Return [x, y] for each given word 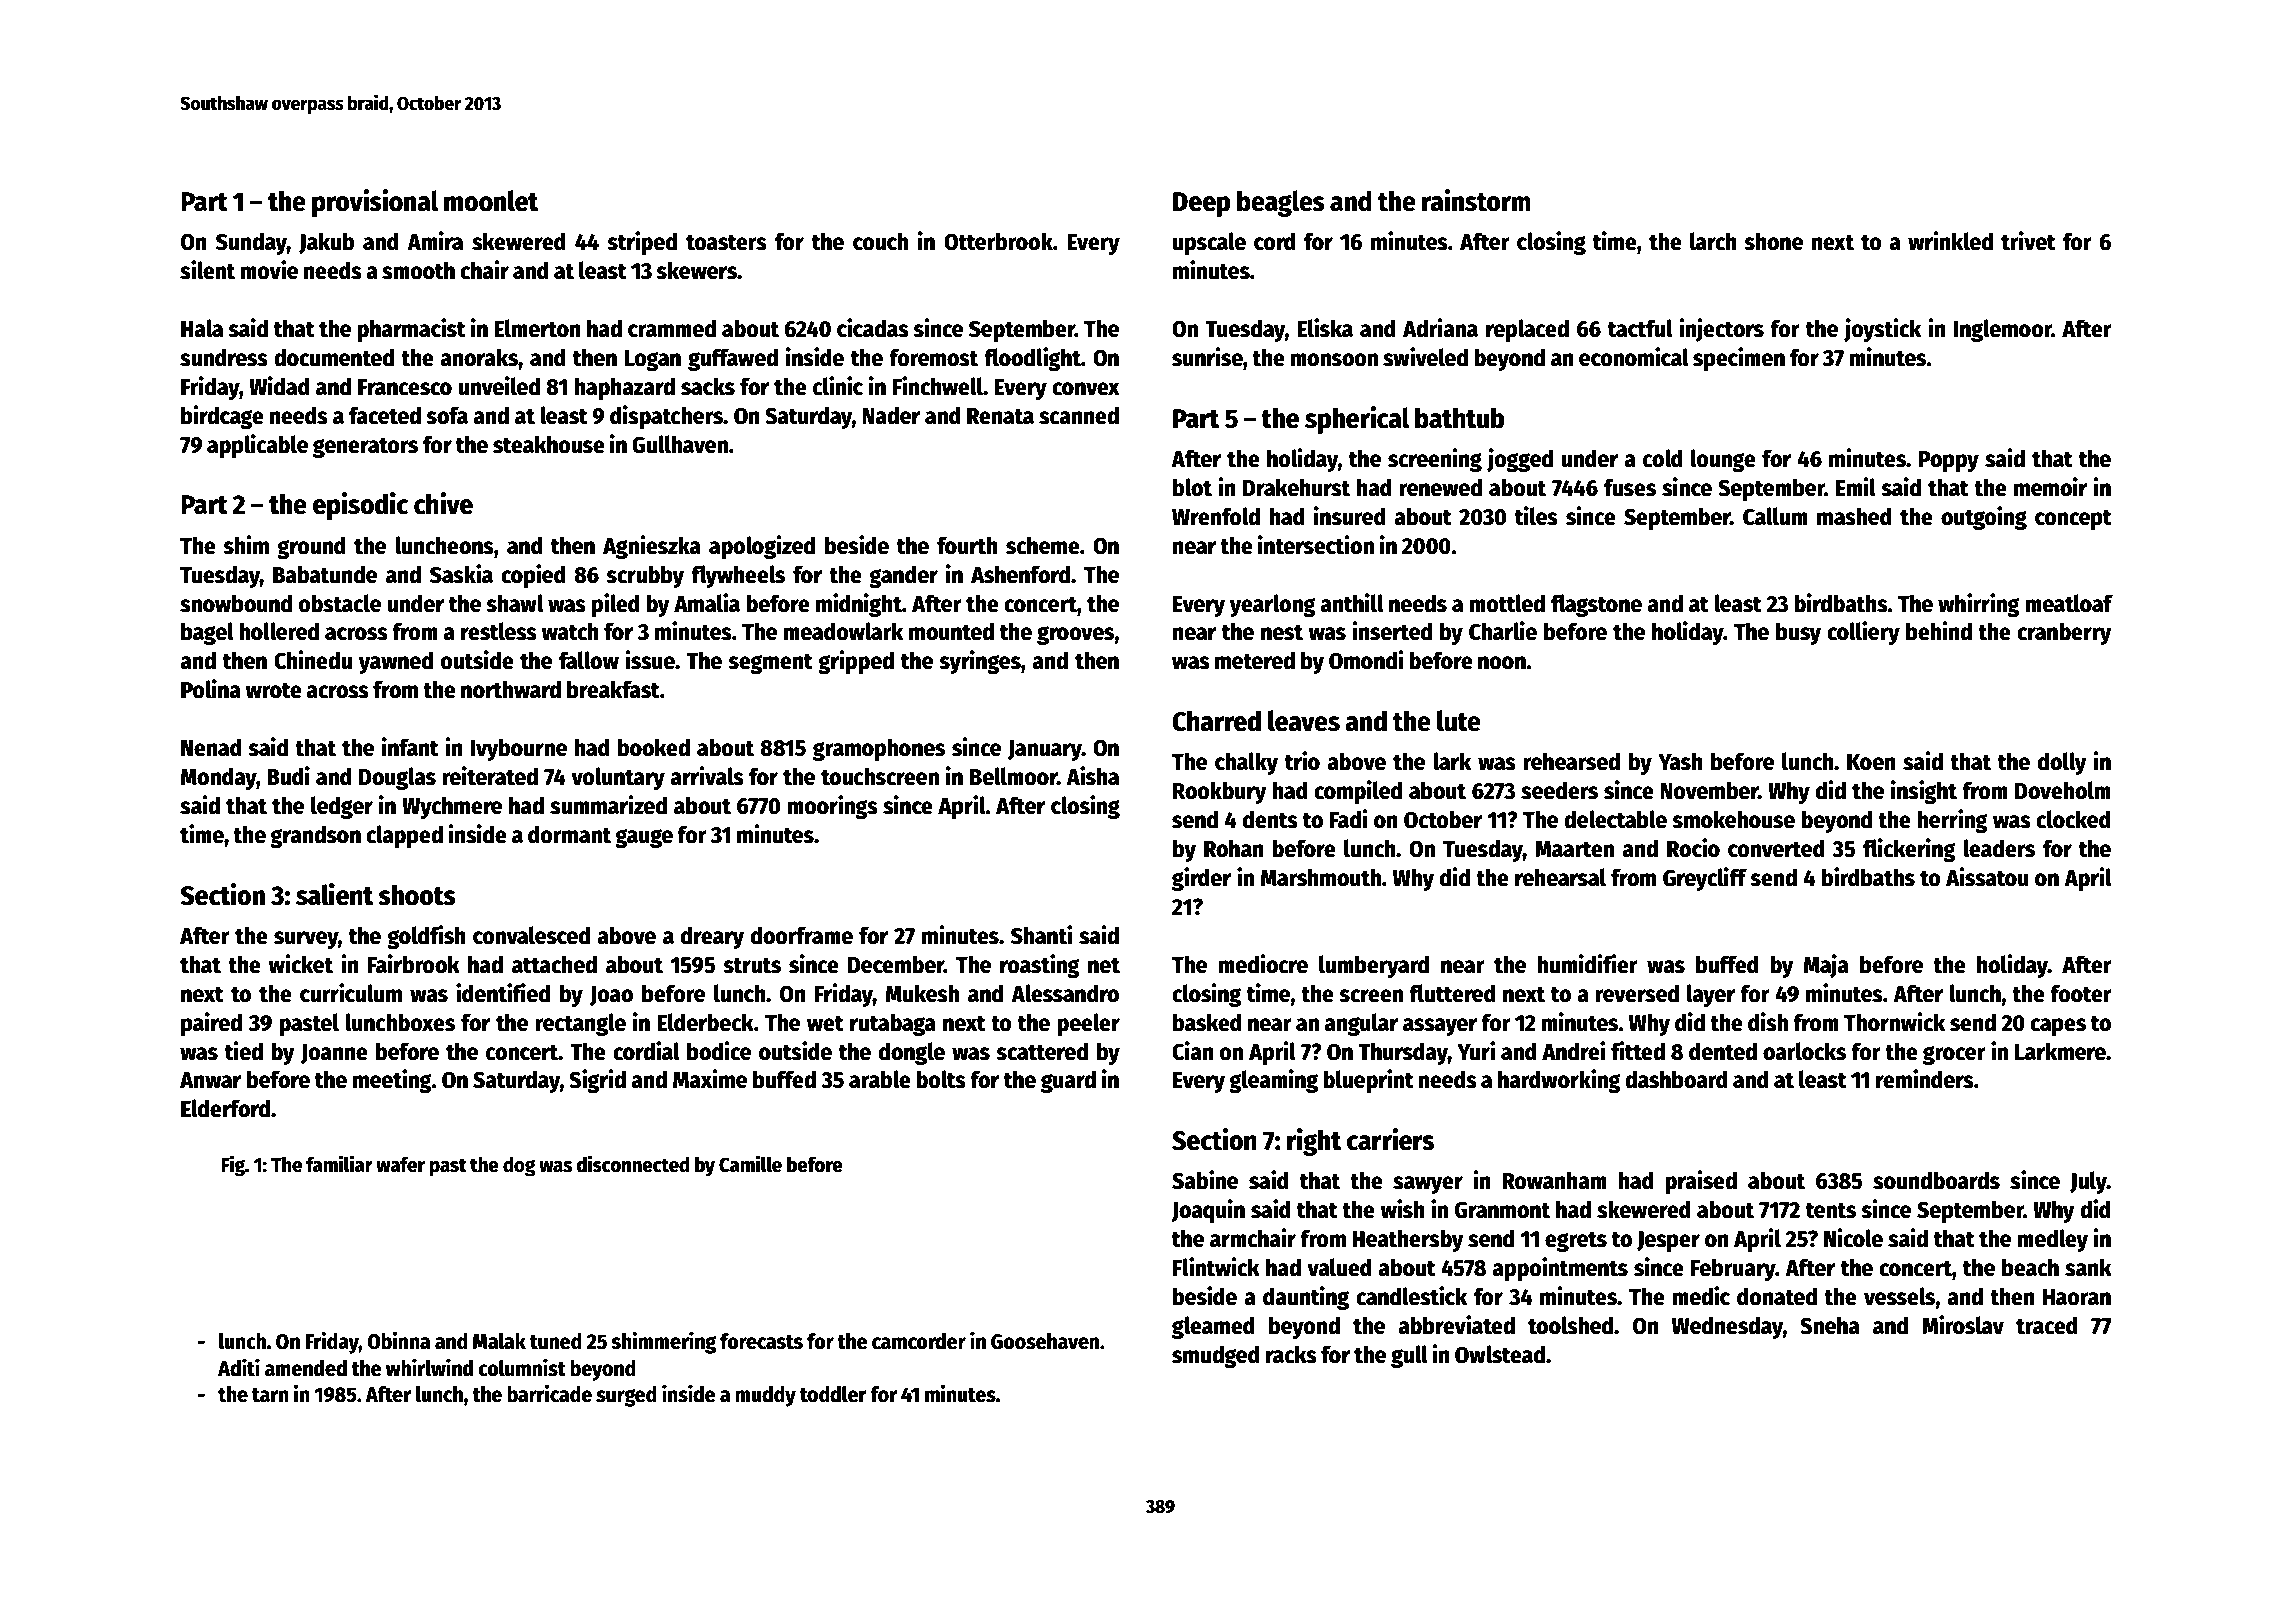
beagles [1281, 203]
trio [1302, 761]
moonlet [491, 201]
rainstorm [1476, 200]
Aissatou [1987, 877]
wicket [300, 964]
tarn [270, 1395]
